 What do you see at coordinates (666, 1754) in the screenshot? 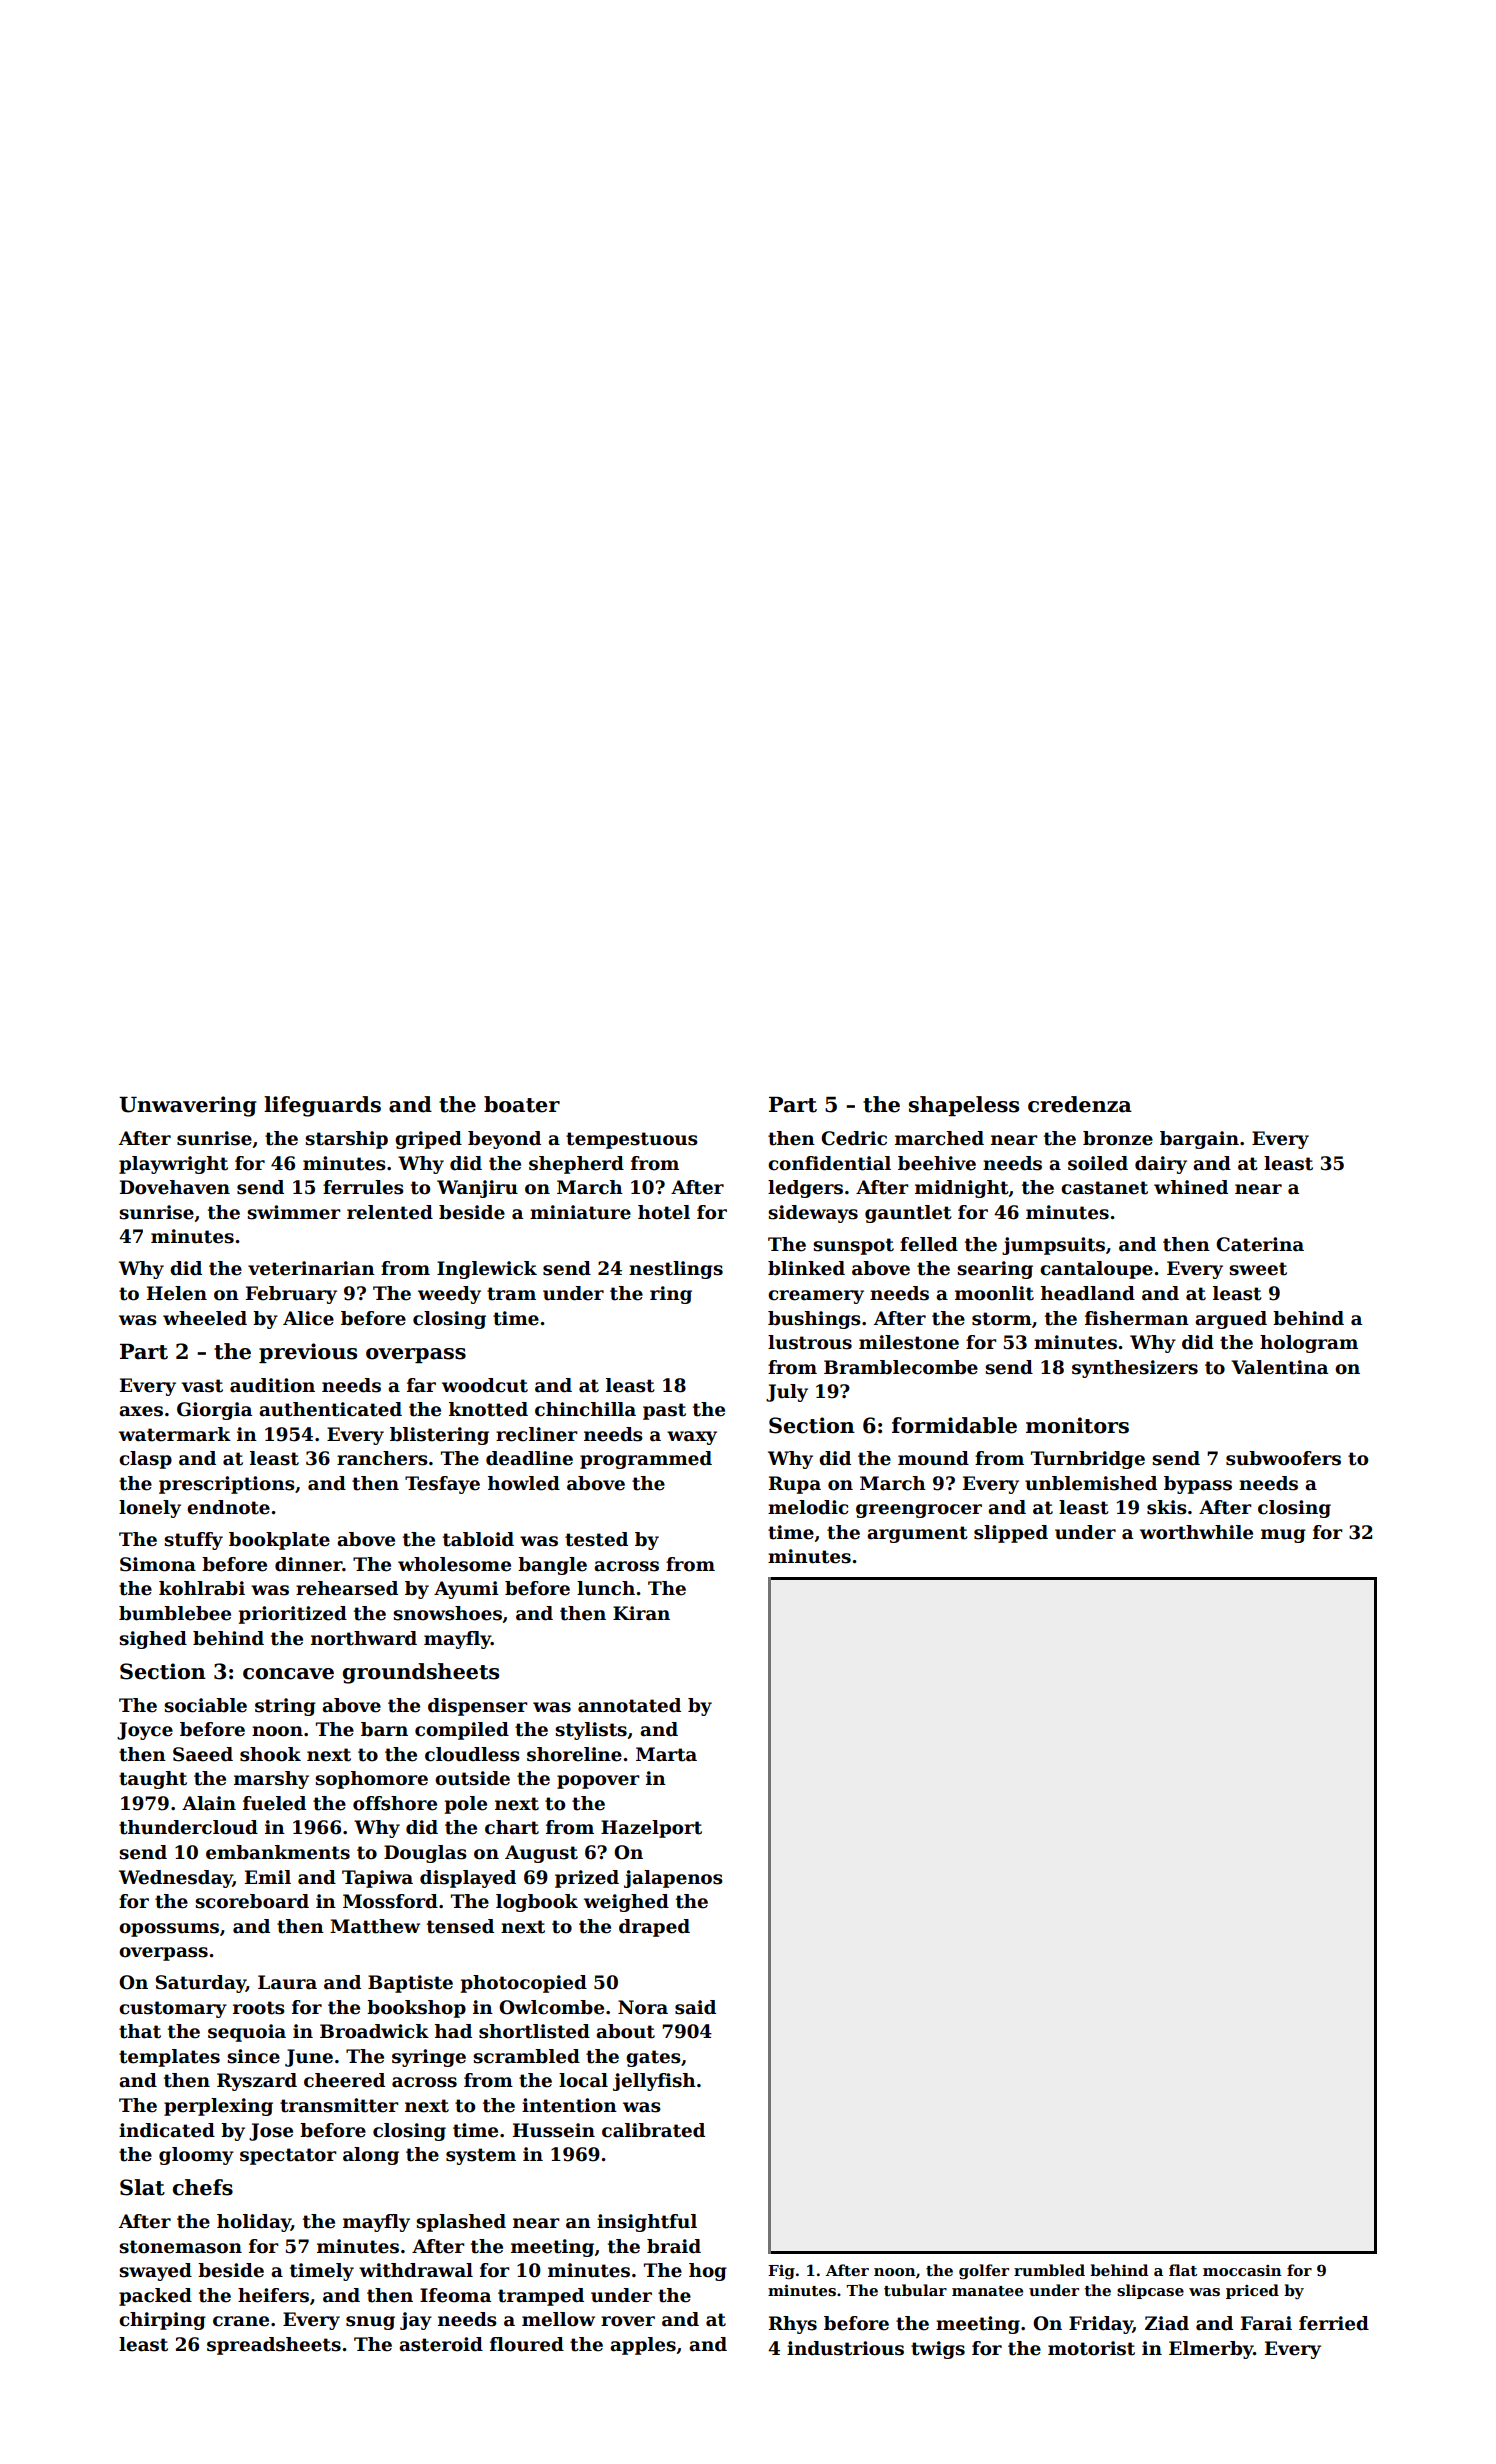
I see `Marta` at bounding box center [666, 1754].
